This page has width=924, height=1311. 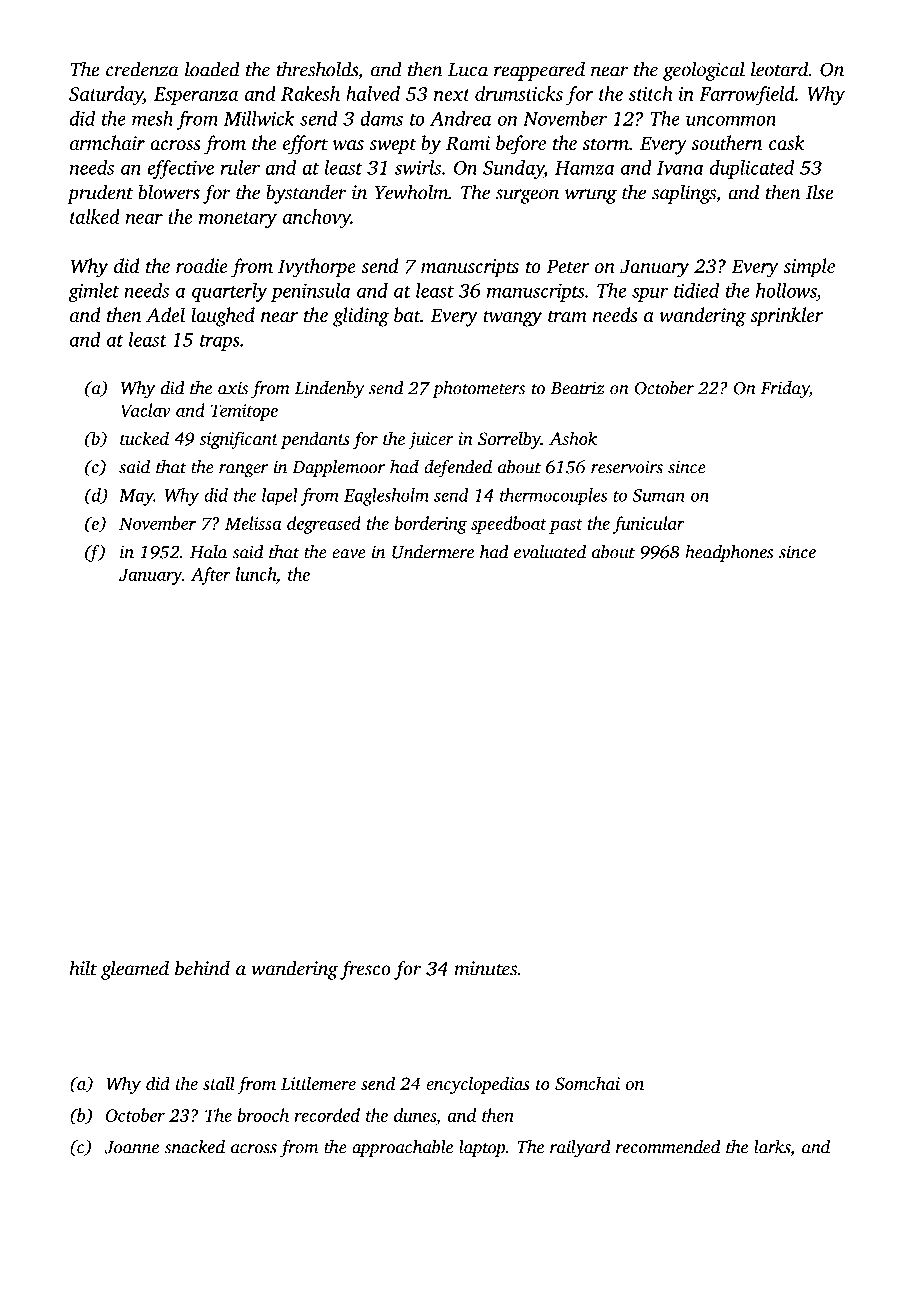 I want to click on geological, so click(x=704, y=71).
